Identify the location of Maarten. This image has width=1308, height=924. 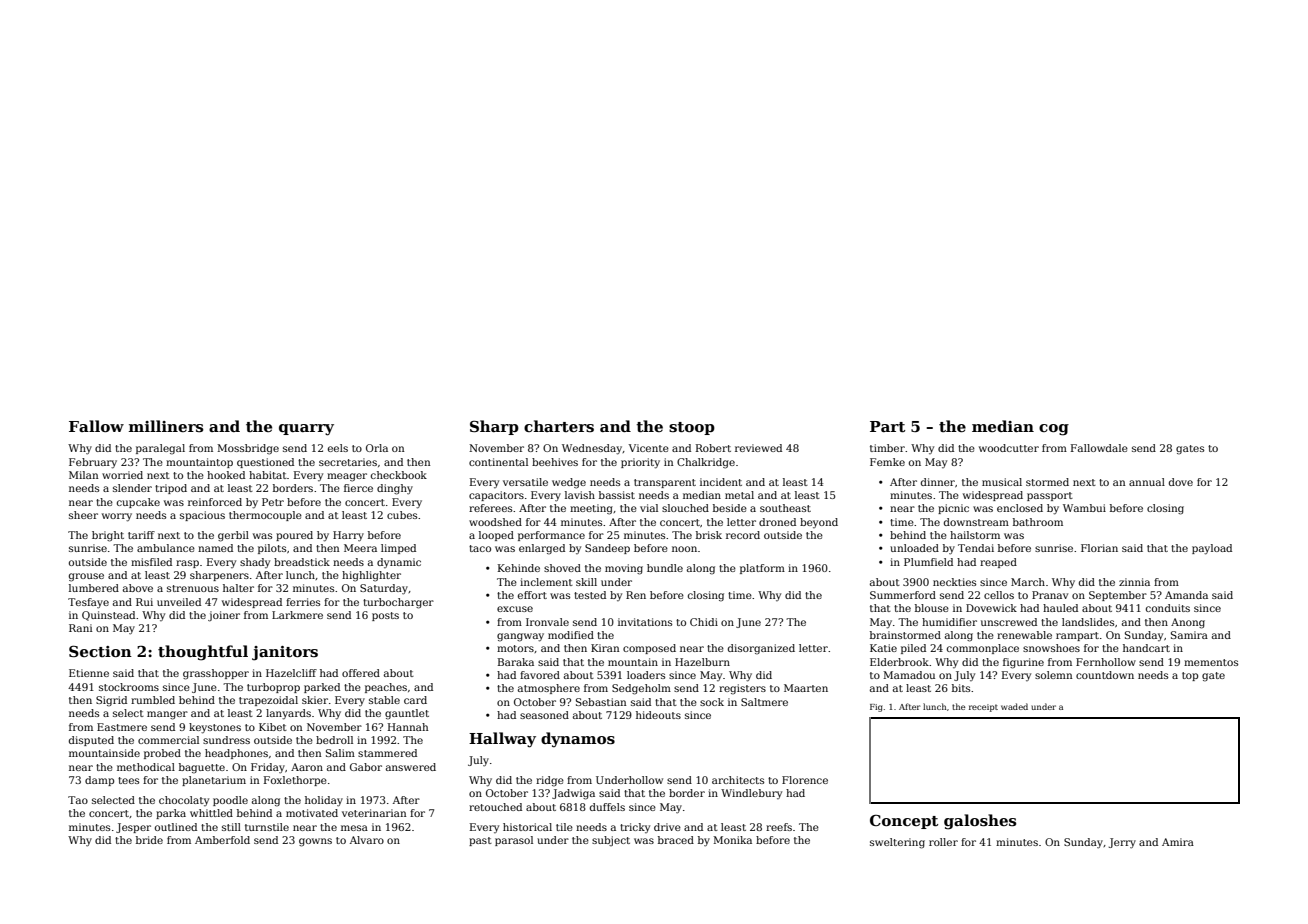
(806, 688).
